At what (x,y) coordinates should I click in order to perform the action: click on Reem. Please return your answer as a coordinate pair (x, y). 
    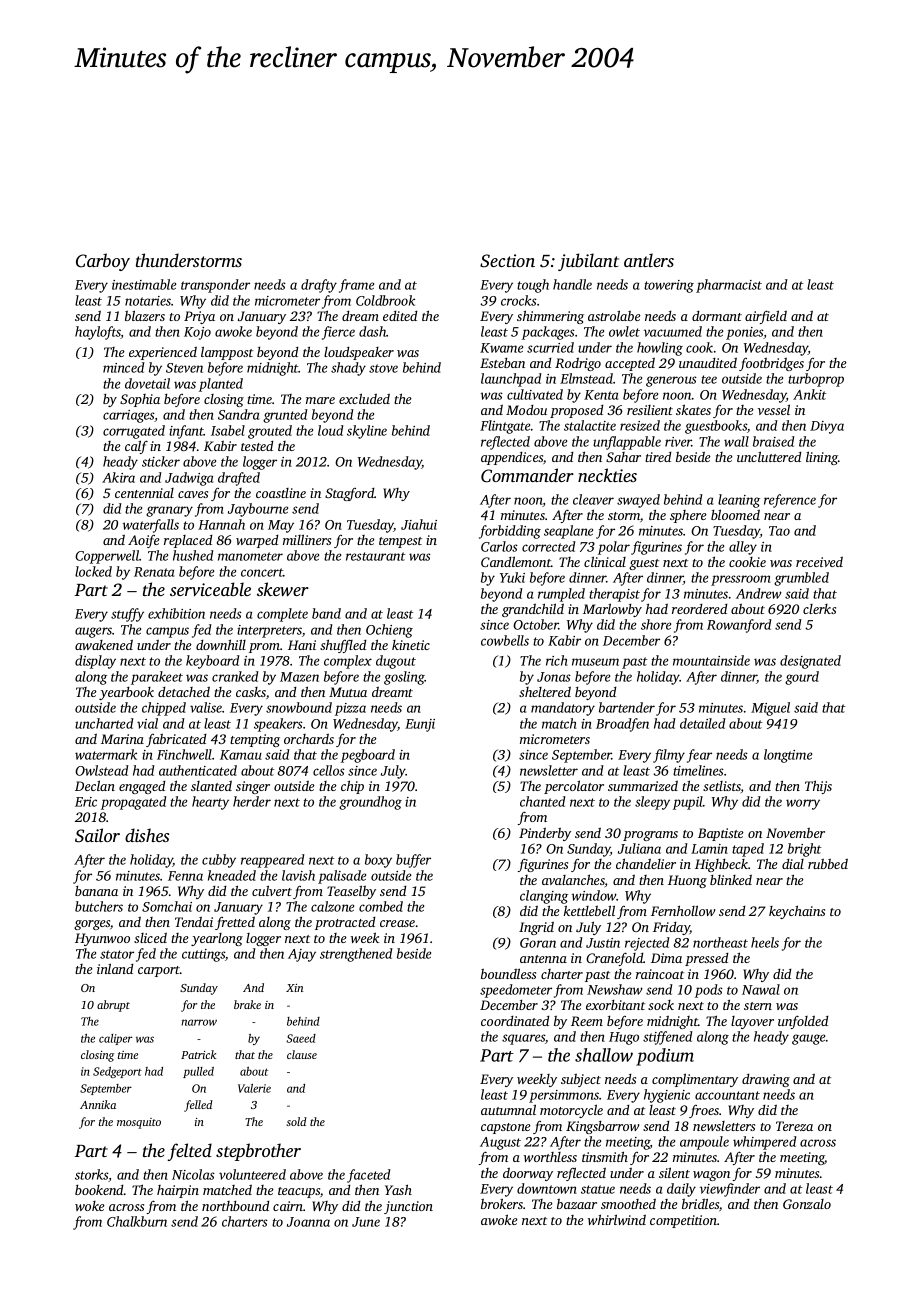
    Looking at the image, I should click on (587, 1021).
